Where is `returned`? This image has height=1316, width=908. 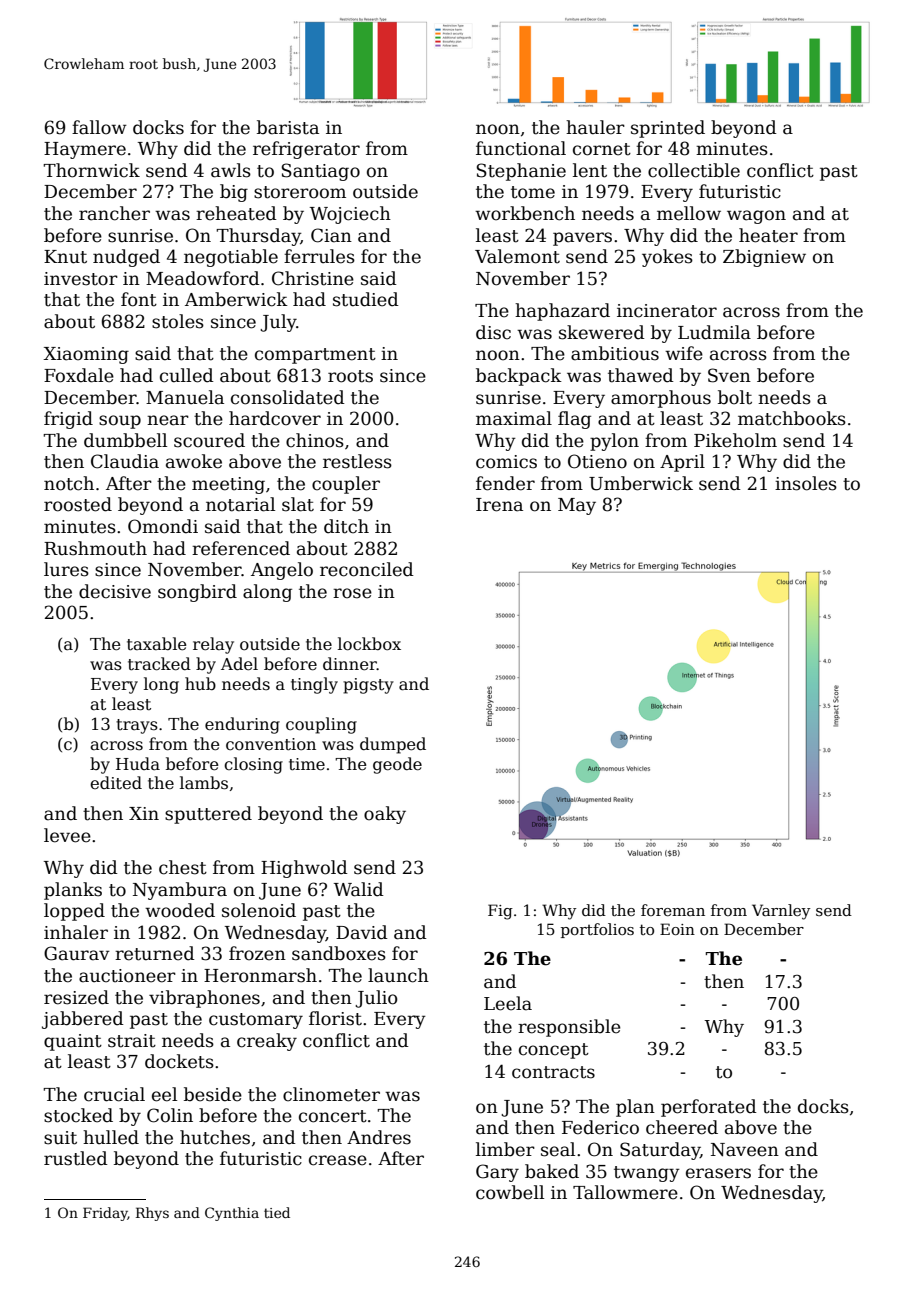
returned is located at coordinates (155, 953).
